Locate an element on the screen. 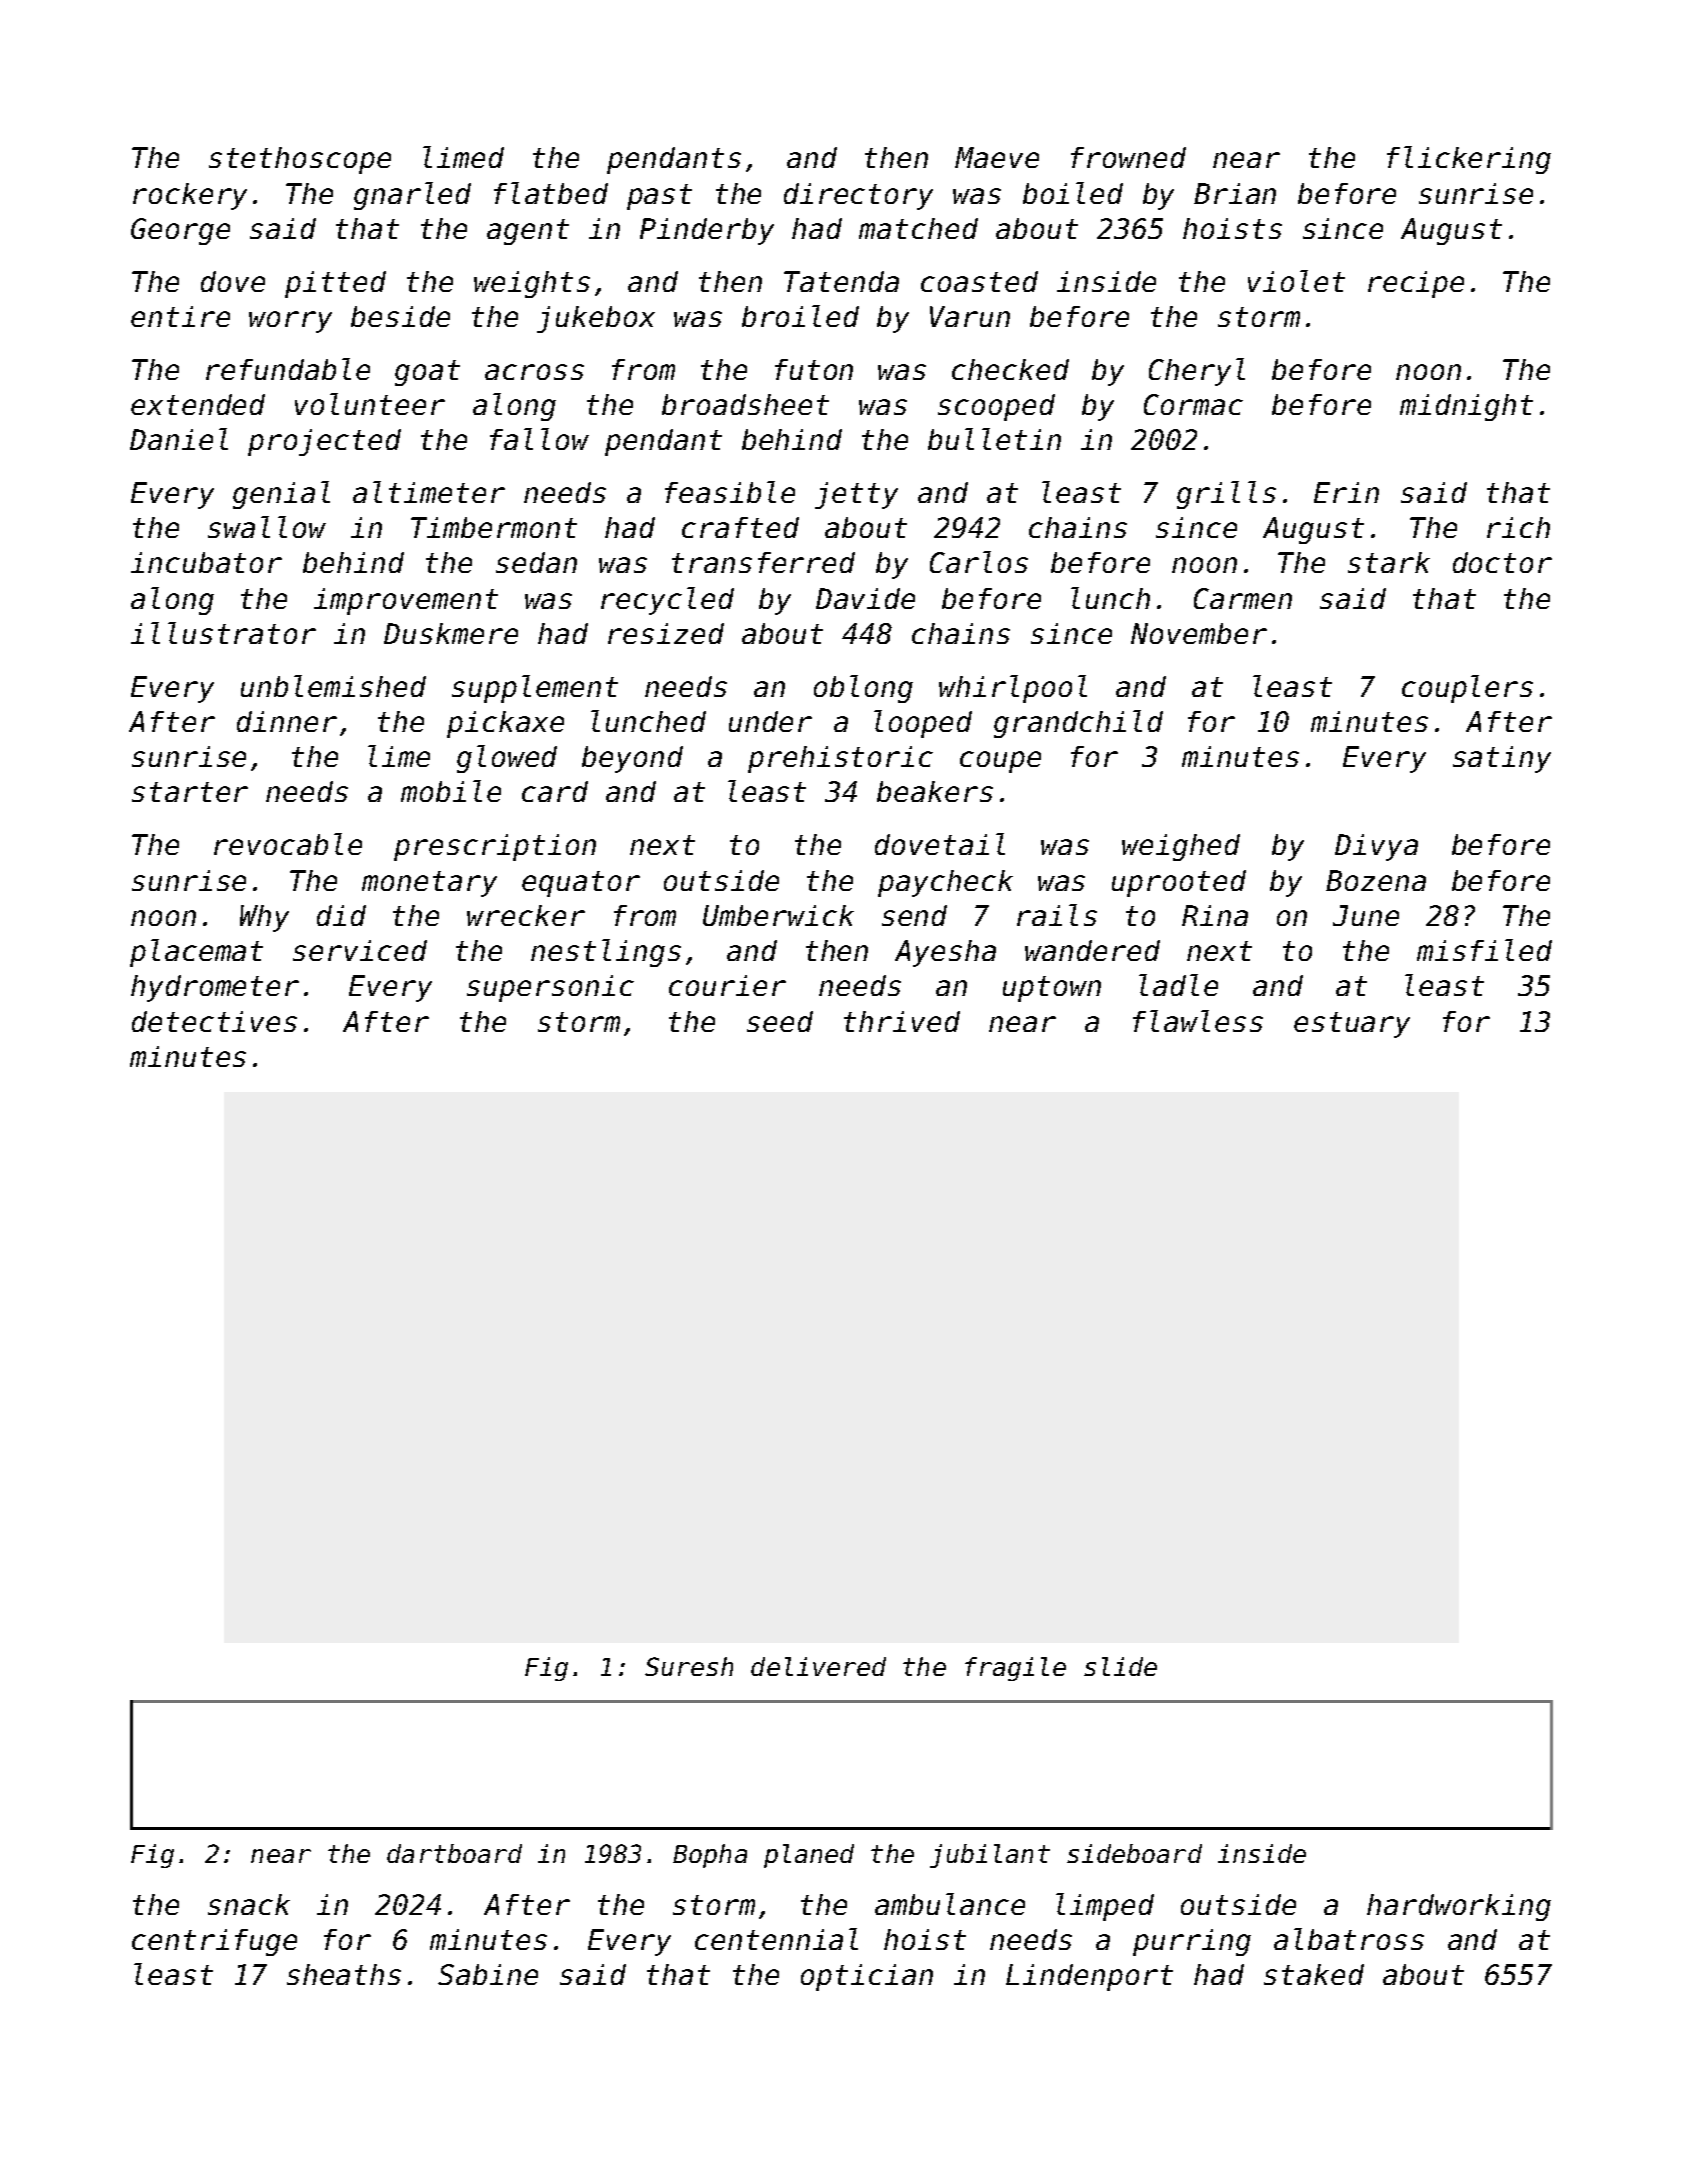 Image resolution: width=1683 pixels, height=2178 pixels. dinner is located at coordinates (287, 721).
